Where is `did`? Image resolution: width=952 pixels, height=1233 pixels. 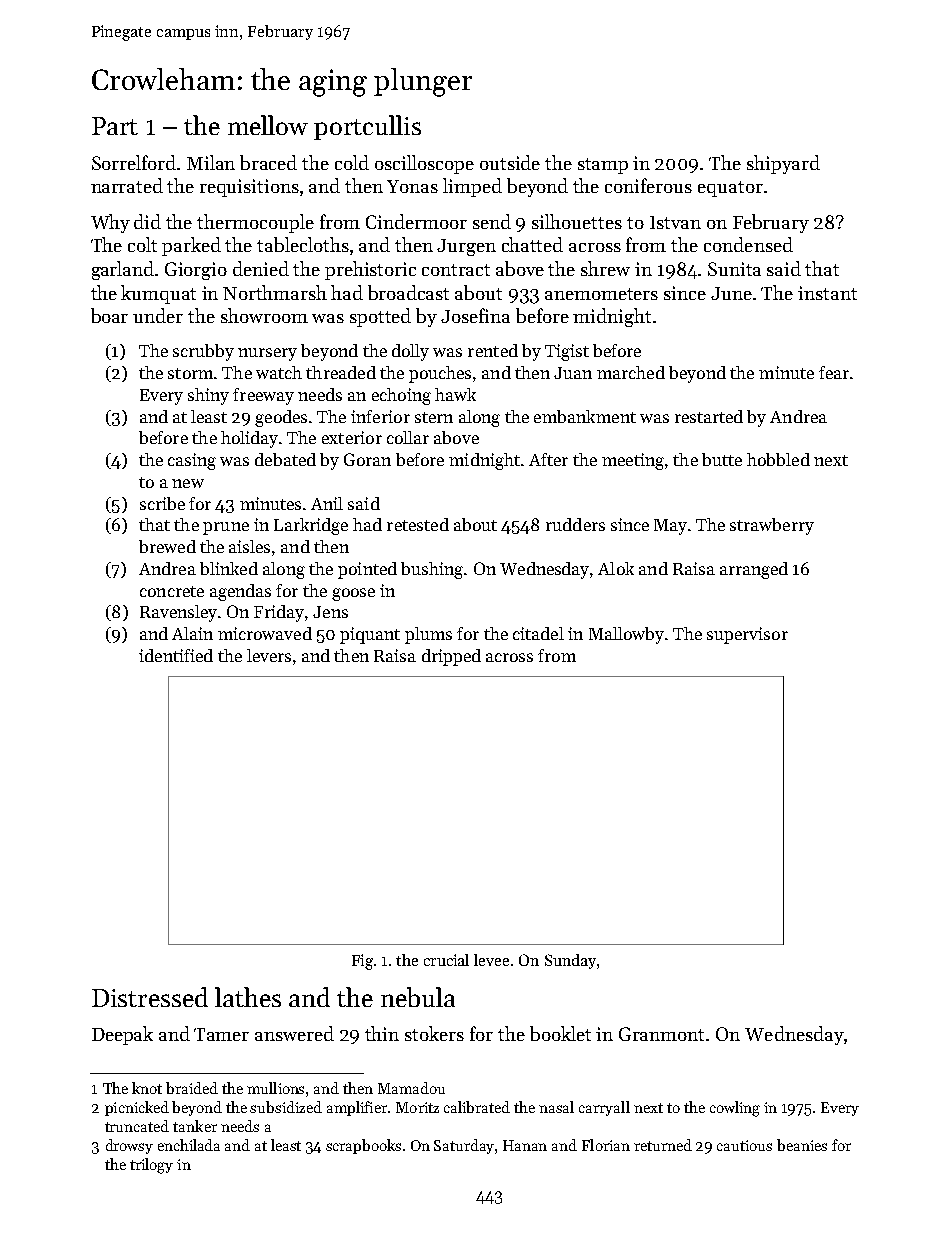 did is located at coordinates (147, 221).
